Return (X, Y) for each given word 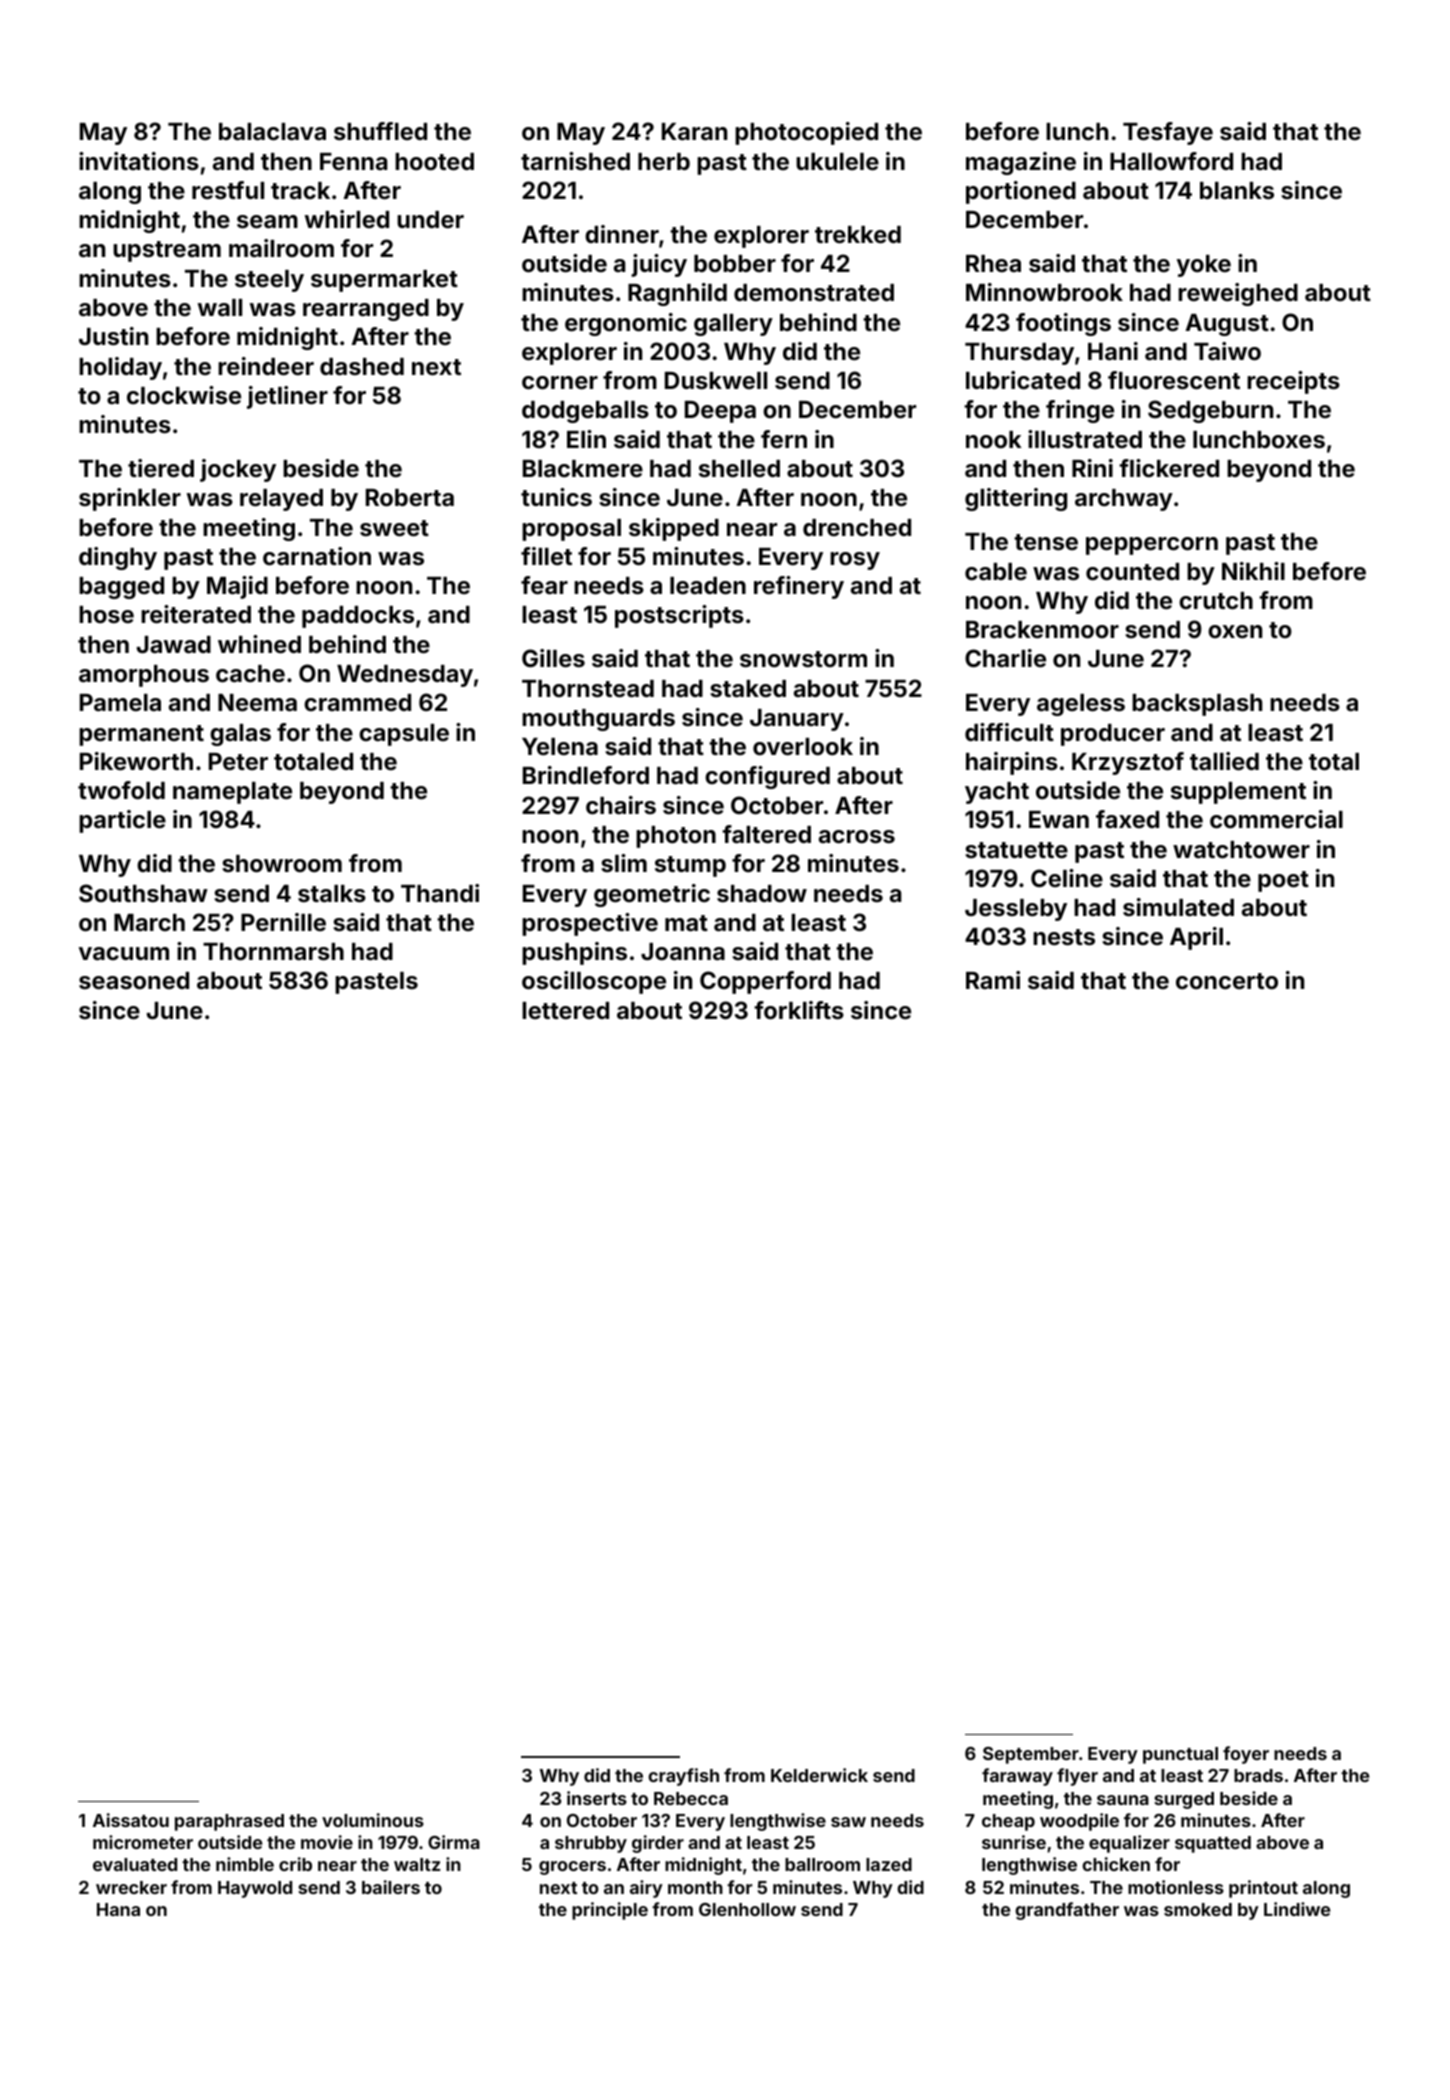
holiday (120, 368)
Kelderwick (819, 1775)
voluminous (373, 1820)
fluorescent (1174, 380)
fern (784, 439)
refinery (799, 587)
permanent (141, 735)
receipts (1293, 382)
